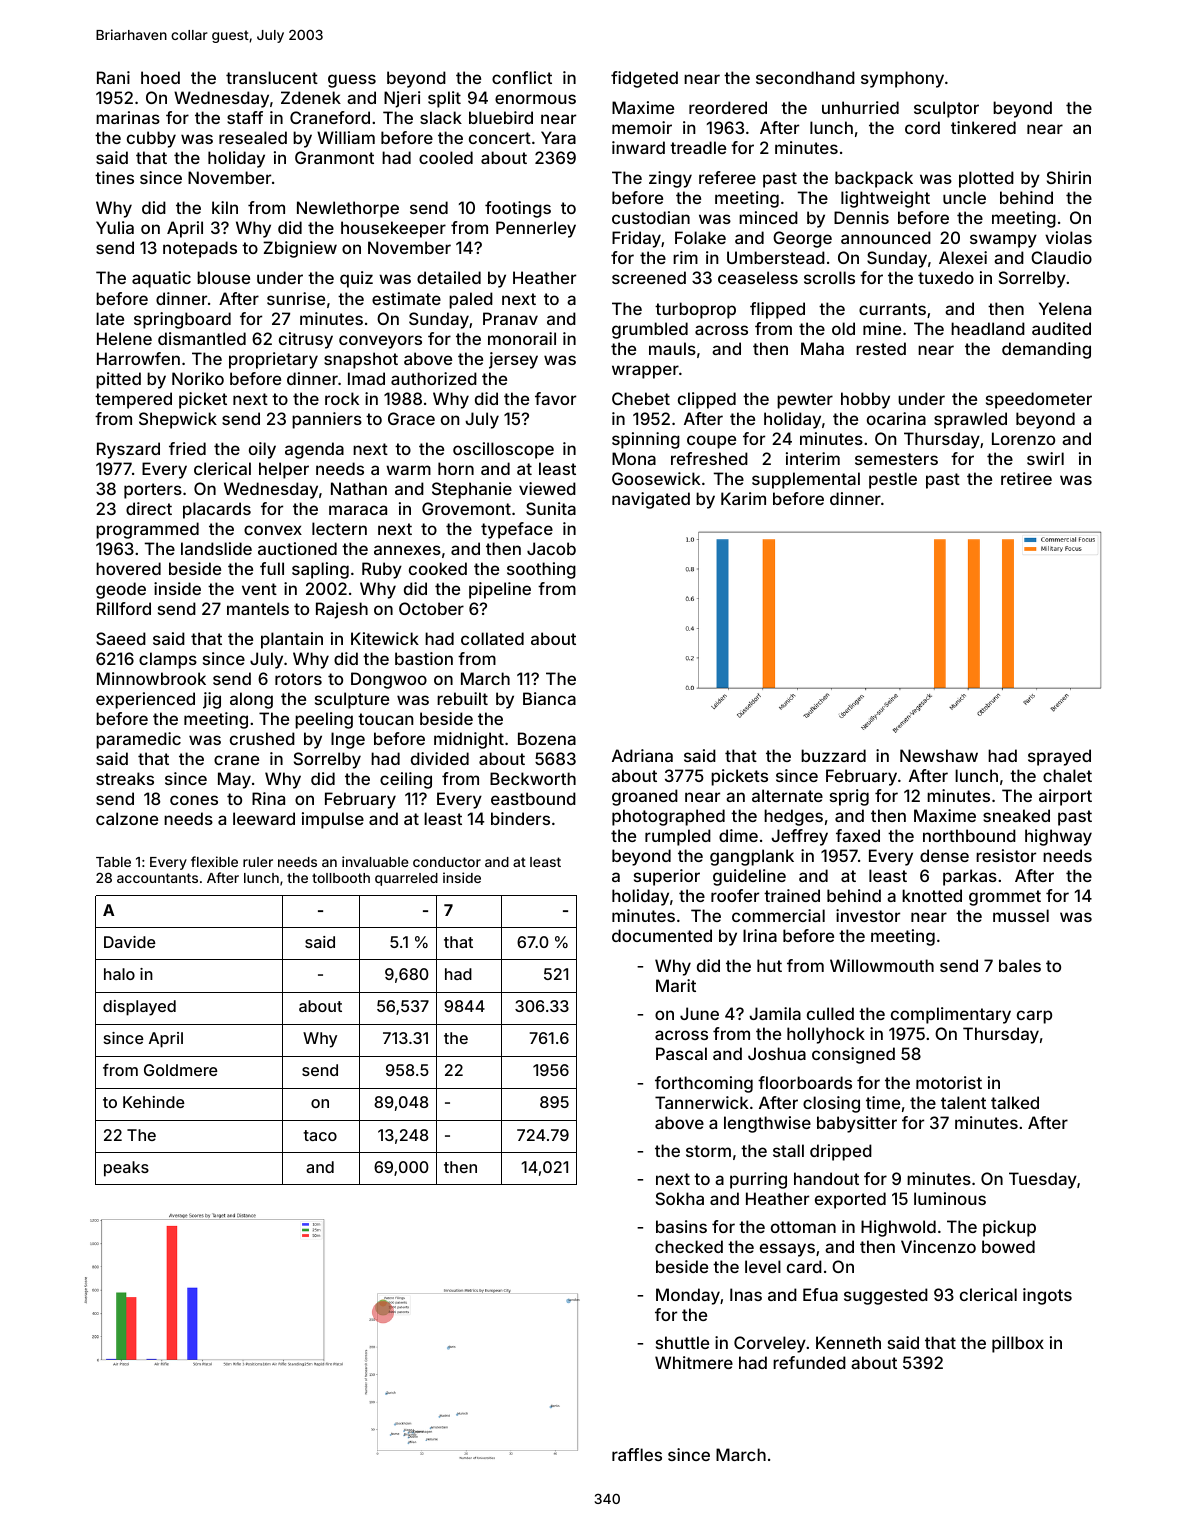 The width and height of the page is (1188, 1537). I want to click on spinning, so click(646, 440).
